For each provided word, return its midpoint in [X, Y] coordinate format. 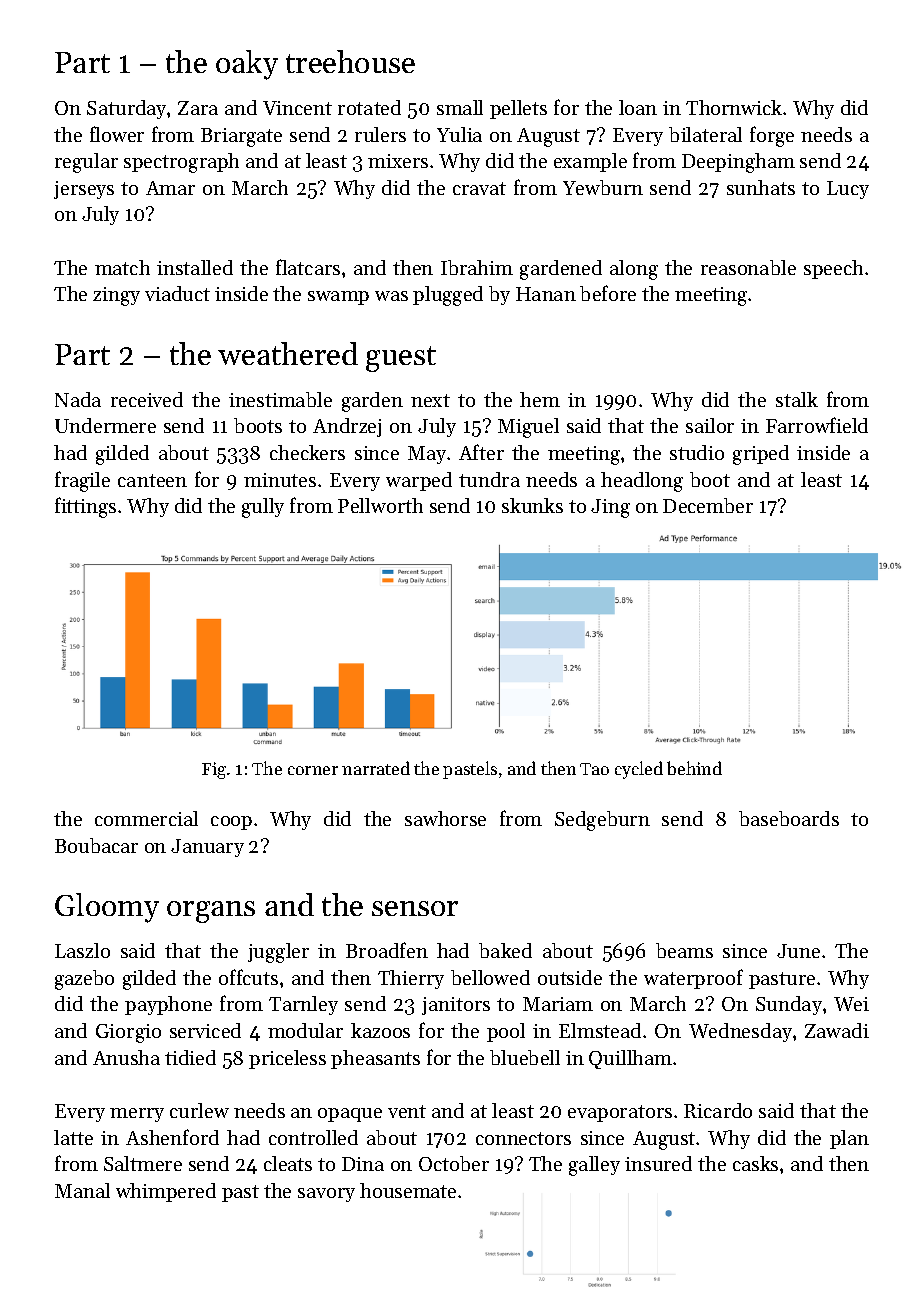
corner [313, 770]
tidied [190, 1057]
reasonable [748, 267]
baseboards [789, 818]
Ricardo [718, 1110]
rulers [380, 134]
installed [195, 267]
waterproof [693, 979]
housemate [408, 1190]
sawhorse [445, 818]
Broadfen [387, 950]
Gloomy [107, 908]
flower [117, 134]
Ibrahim [477, 267]
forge [772, 136]
